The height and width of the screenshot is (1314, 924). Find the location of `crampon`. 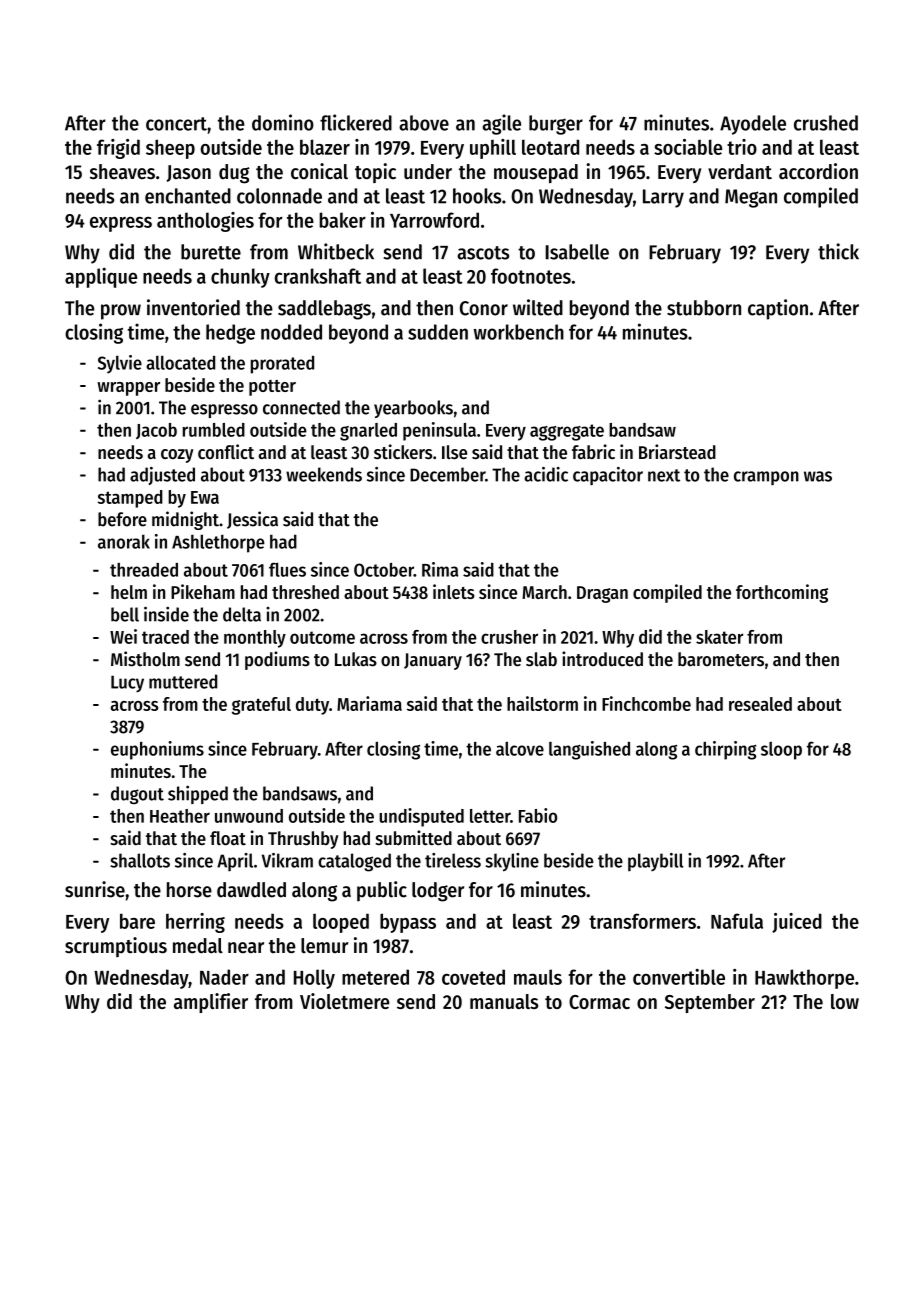

crampon is located at coordinates (766, 478).
